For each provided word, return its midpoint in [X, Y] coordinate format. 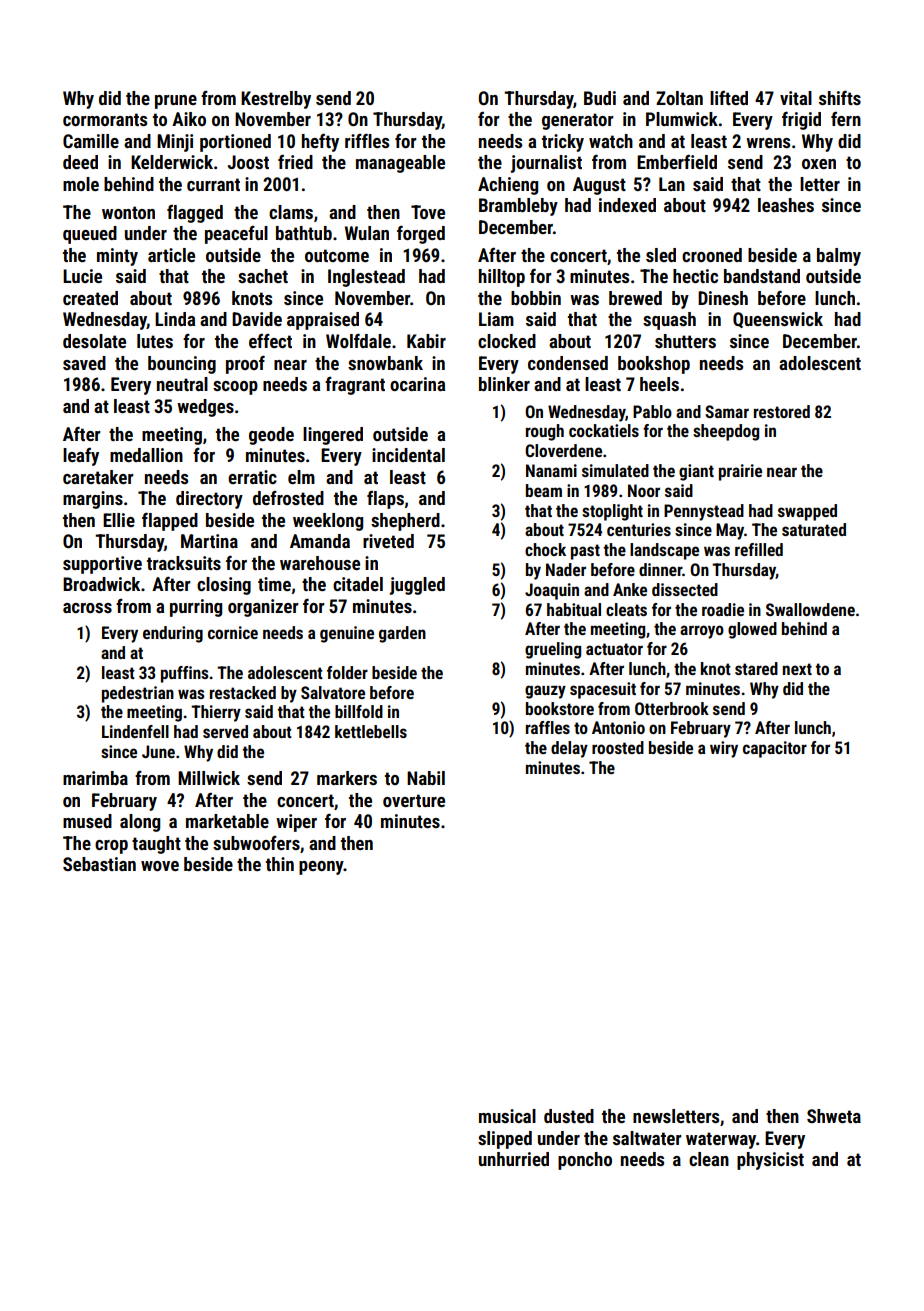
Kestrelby [276, 100]
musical [507, 1116]
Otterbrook [672, 708]
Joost [248, 162]
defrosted [288, 498]
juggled [417, 586]
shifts [840, 97]
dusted [569, 1116]
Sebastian [99, 864]
